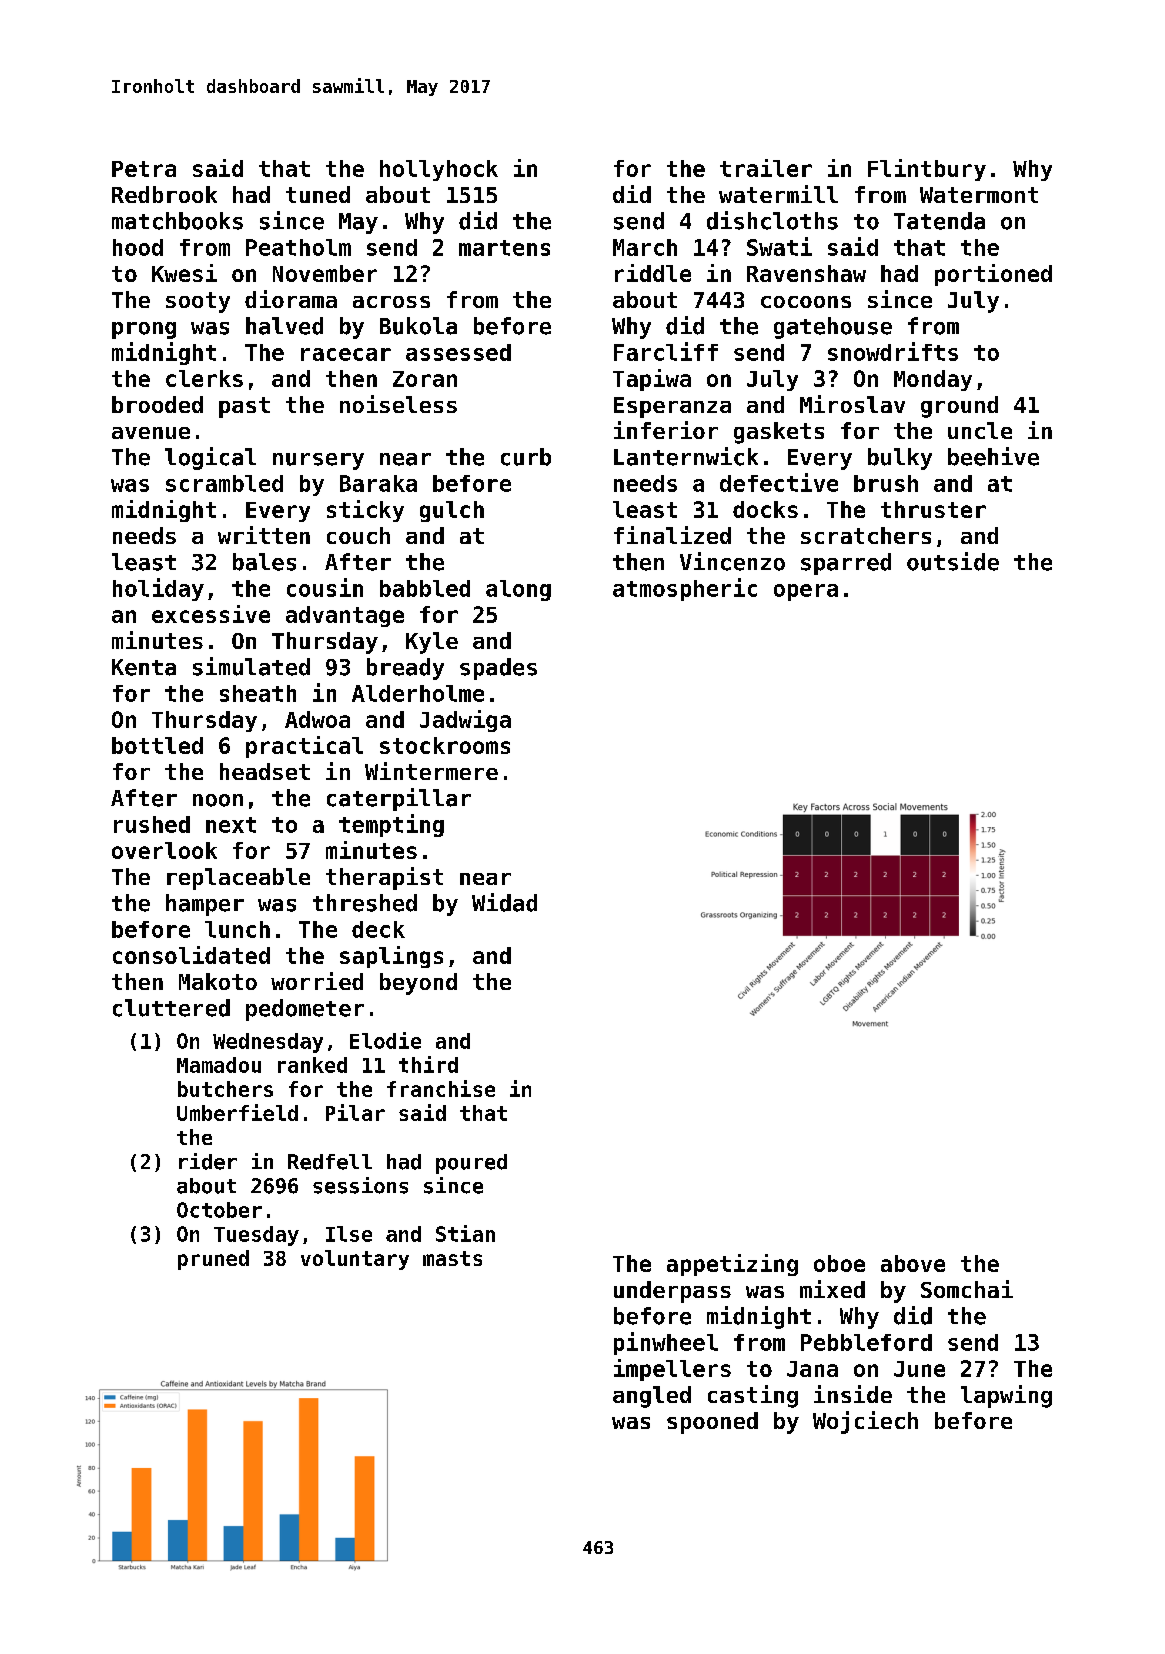 The image size is (1165, 1654). Describe the element at coordinates (258, 693) in the image. I see `sheath` at that location.
